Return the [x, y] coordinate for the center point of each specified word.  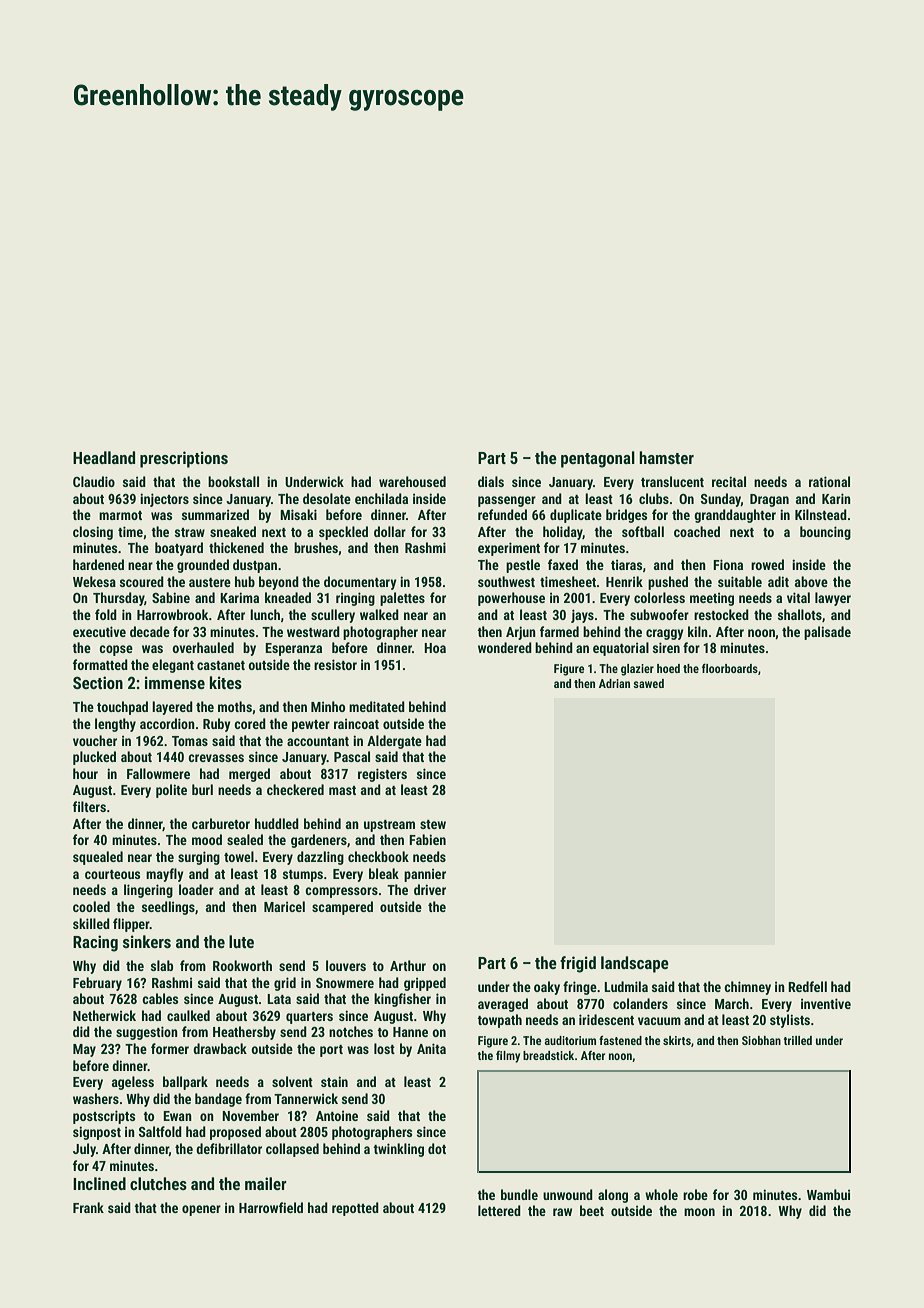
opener [201, 1210]
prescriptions [184, 459]
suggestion [147, 1033]
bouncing [825, 533]
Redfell [807, 986]
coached [697, 531]
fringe [580, 988]
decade [150, 631]
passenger [507, 501]
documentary [360, 583]
